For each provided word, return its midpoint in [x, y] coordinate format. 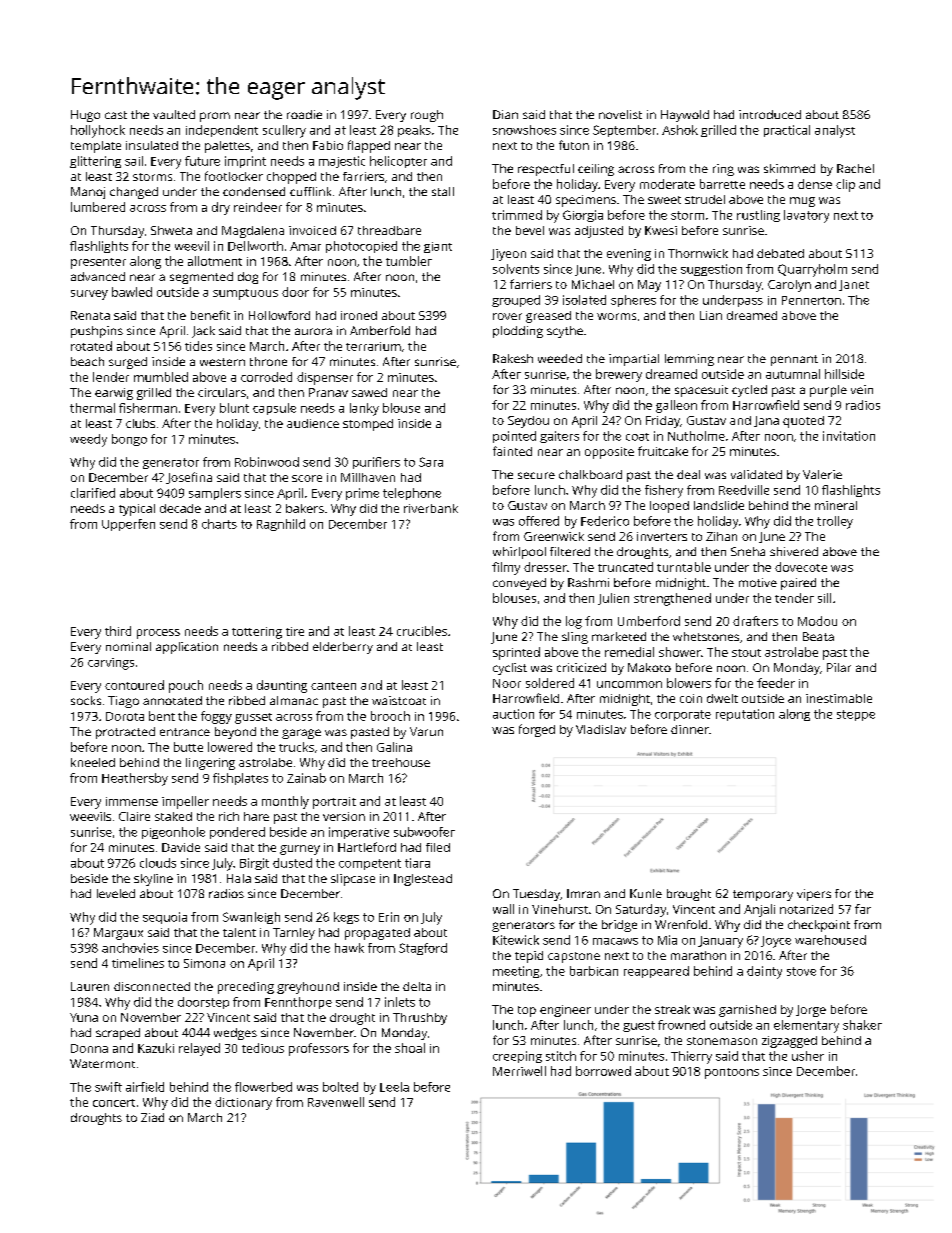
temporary [763, 895]
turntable [684, 567]
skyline [153, 880]
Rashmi [588, 582]
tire [295, 631]
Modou [817, 621]
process [158, 634]
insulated [152, 145]
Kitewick [516, 940]
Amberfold [380, 330]
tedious [263, 1048]
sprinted [516, 653]
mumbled [161, 377]
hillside [844, 374]
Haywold [685, 116]
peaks [414, 131]
